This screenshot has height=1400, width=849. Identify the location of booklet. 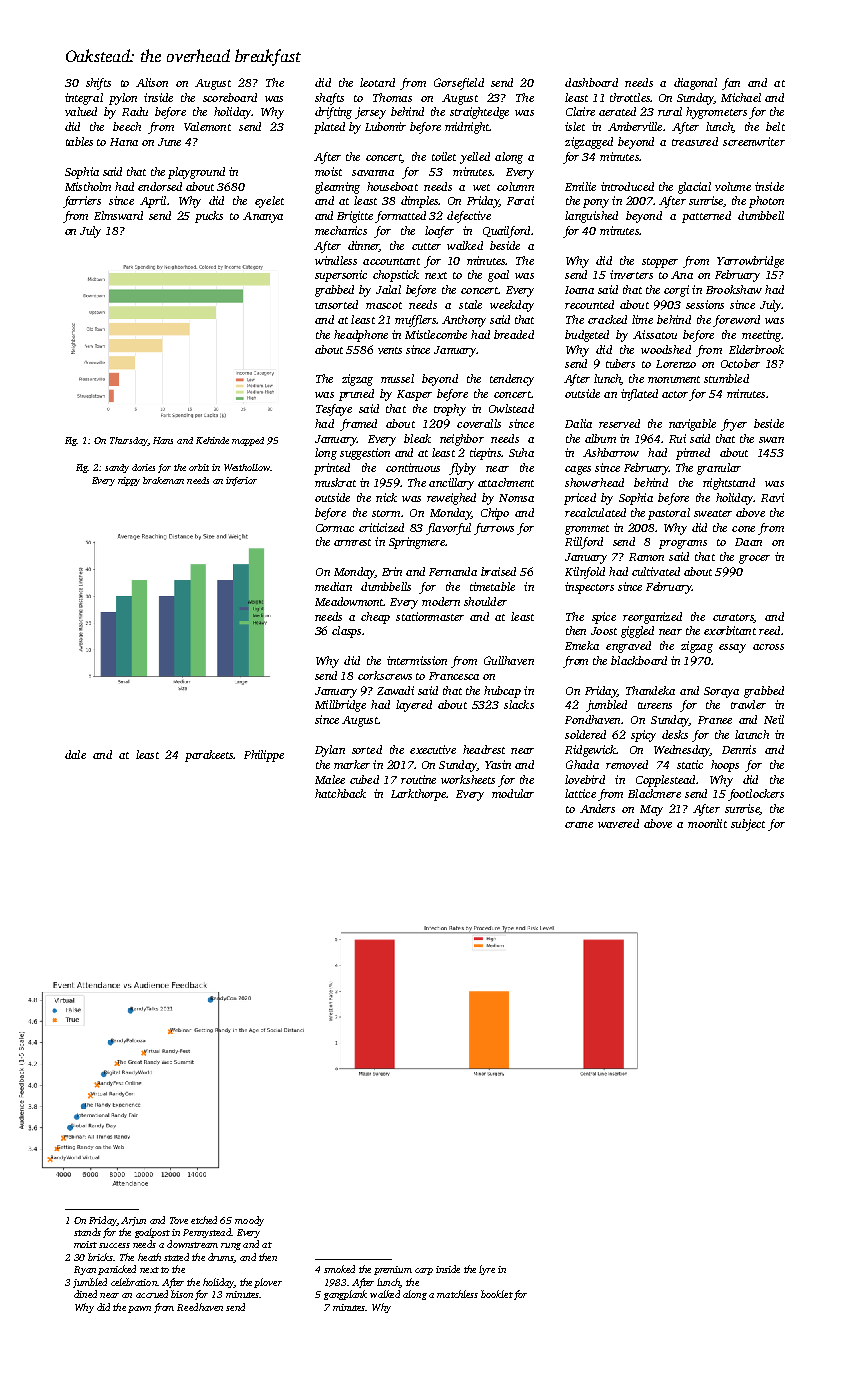
(497, 1294).
